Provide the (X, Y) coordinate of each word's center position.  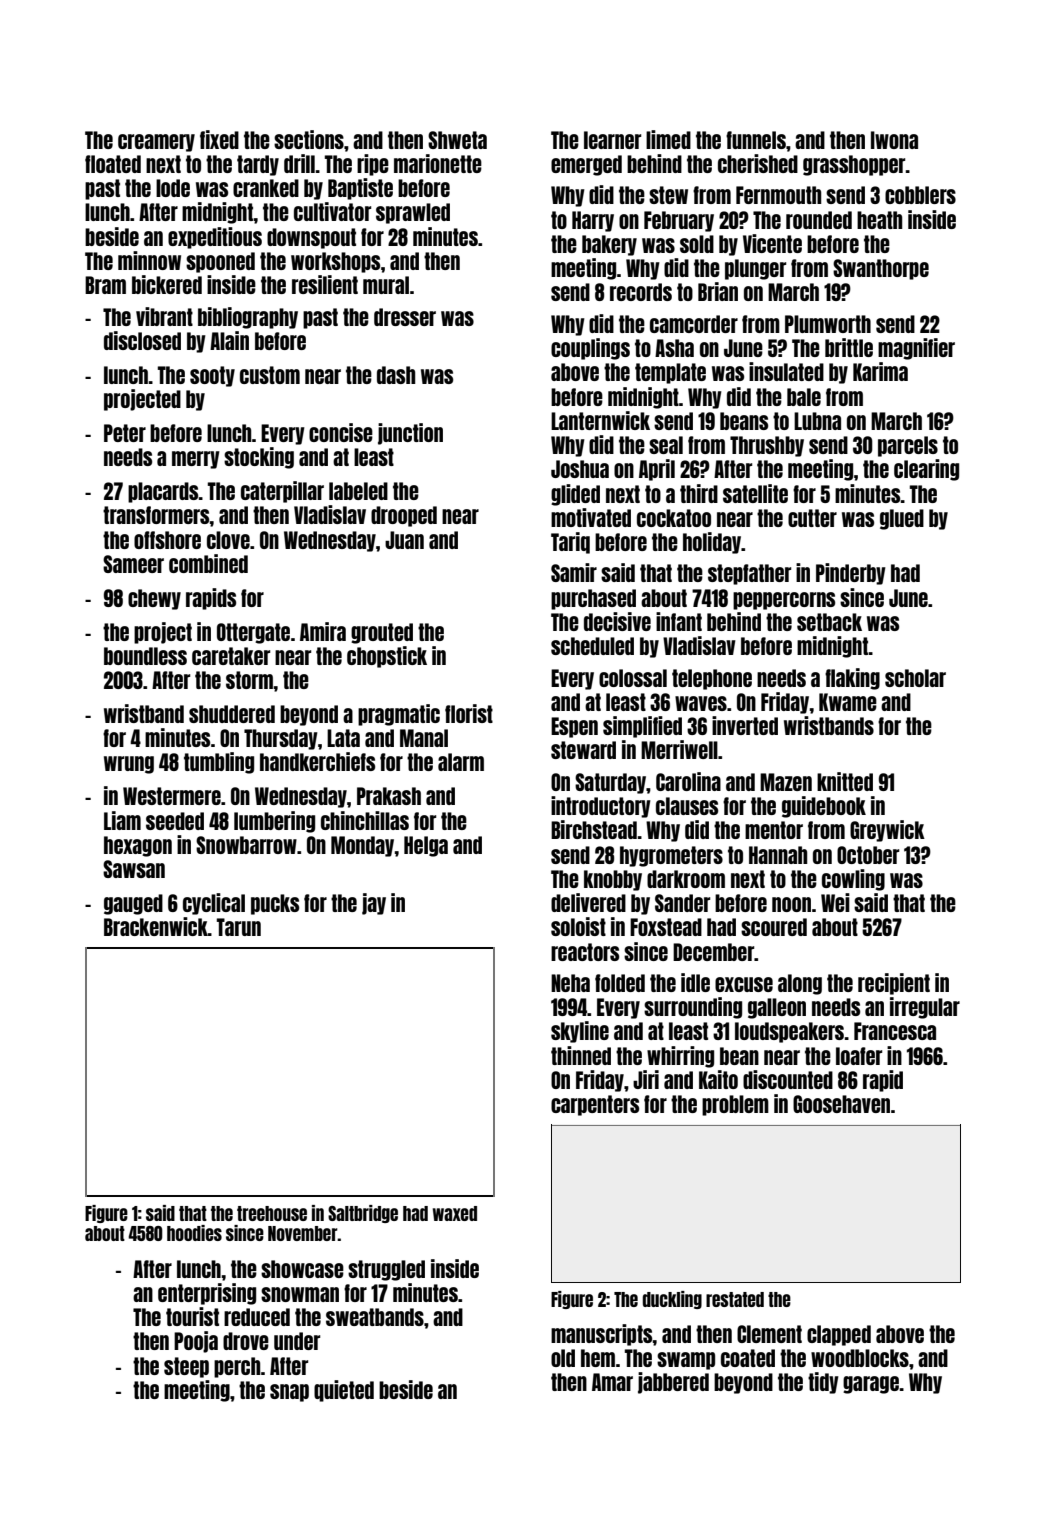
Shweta (457, 140)
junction (410, 434)
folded (620, 983)
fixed (219, 139)
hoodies (194, 1233)
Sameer (133, 564)
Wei (835, 902)
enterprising (207, 1294)
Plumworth (828, 324)
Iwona (894, 140)
